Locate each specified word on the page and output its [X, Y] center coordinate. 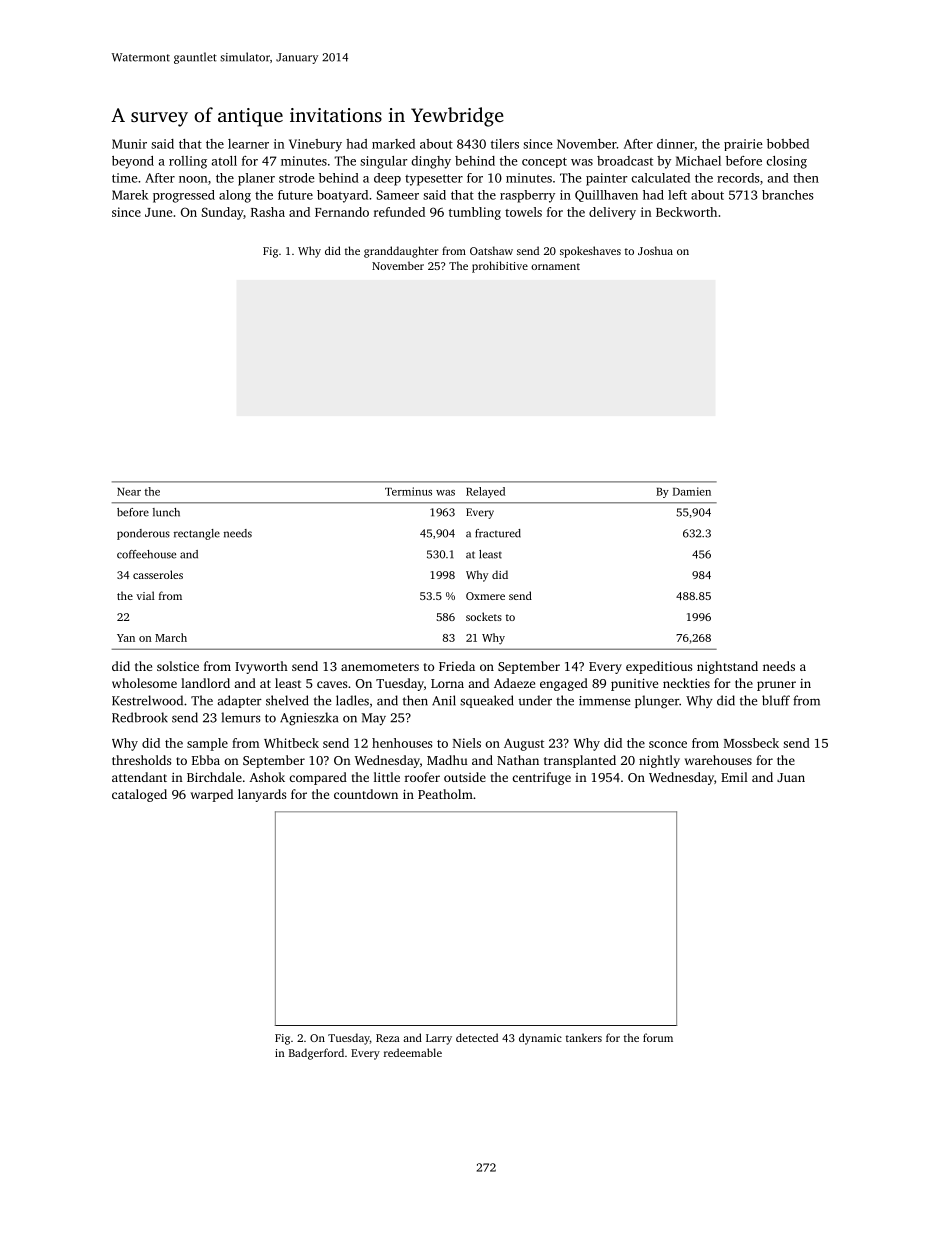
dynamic [540, 1039]
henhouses [402, 743]
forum [658, 1037]
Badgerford [316, 1054]
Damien [692, 491]
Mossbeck [751, 743]
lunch [166, 512]
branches [788, 195]
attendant [139, 777]
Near [129, 492]
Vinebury [315, 145]
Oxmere [485, 596]
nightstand [727, 667]
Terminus [408, 491]
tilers [505, 144]
